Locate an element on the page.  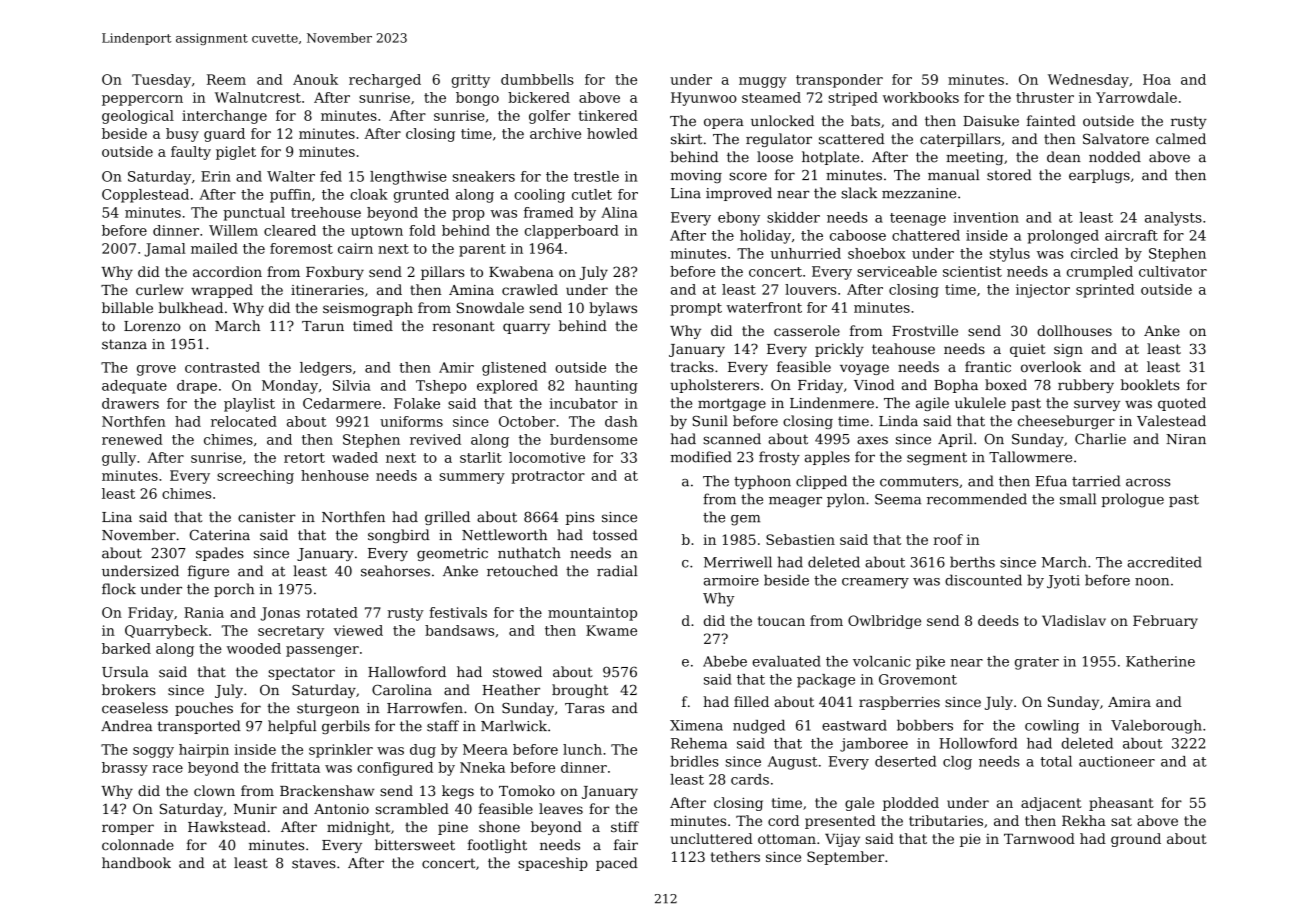
pouches is located at coordinates (204, 709).
